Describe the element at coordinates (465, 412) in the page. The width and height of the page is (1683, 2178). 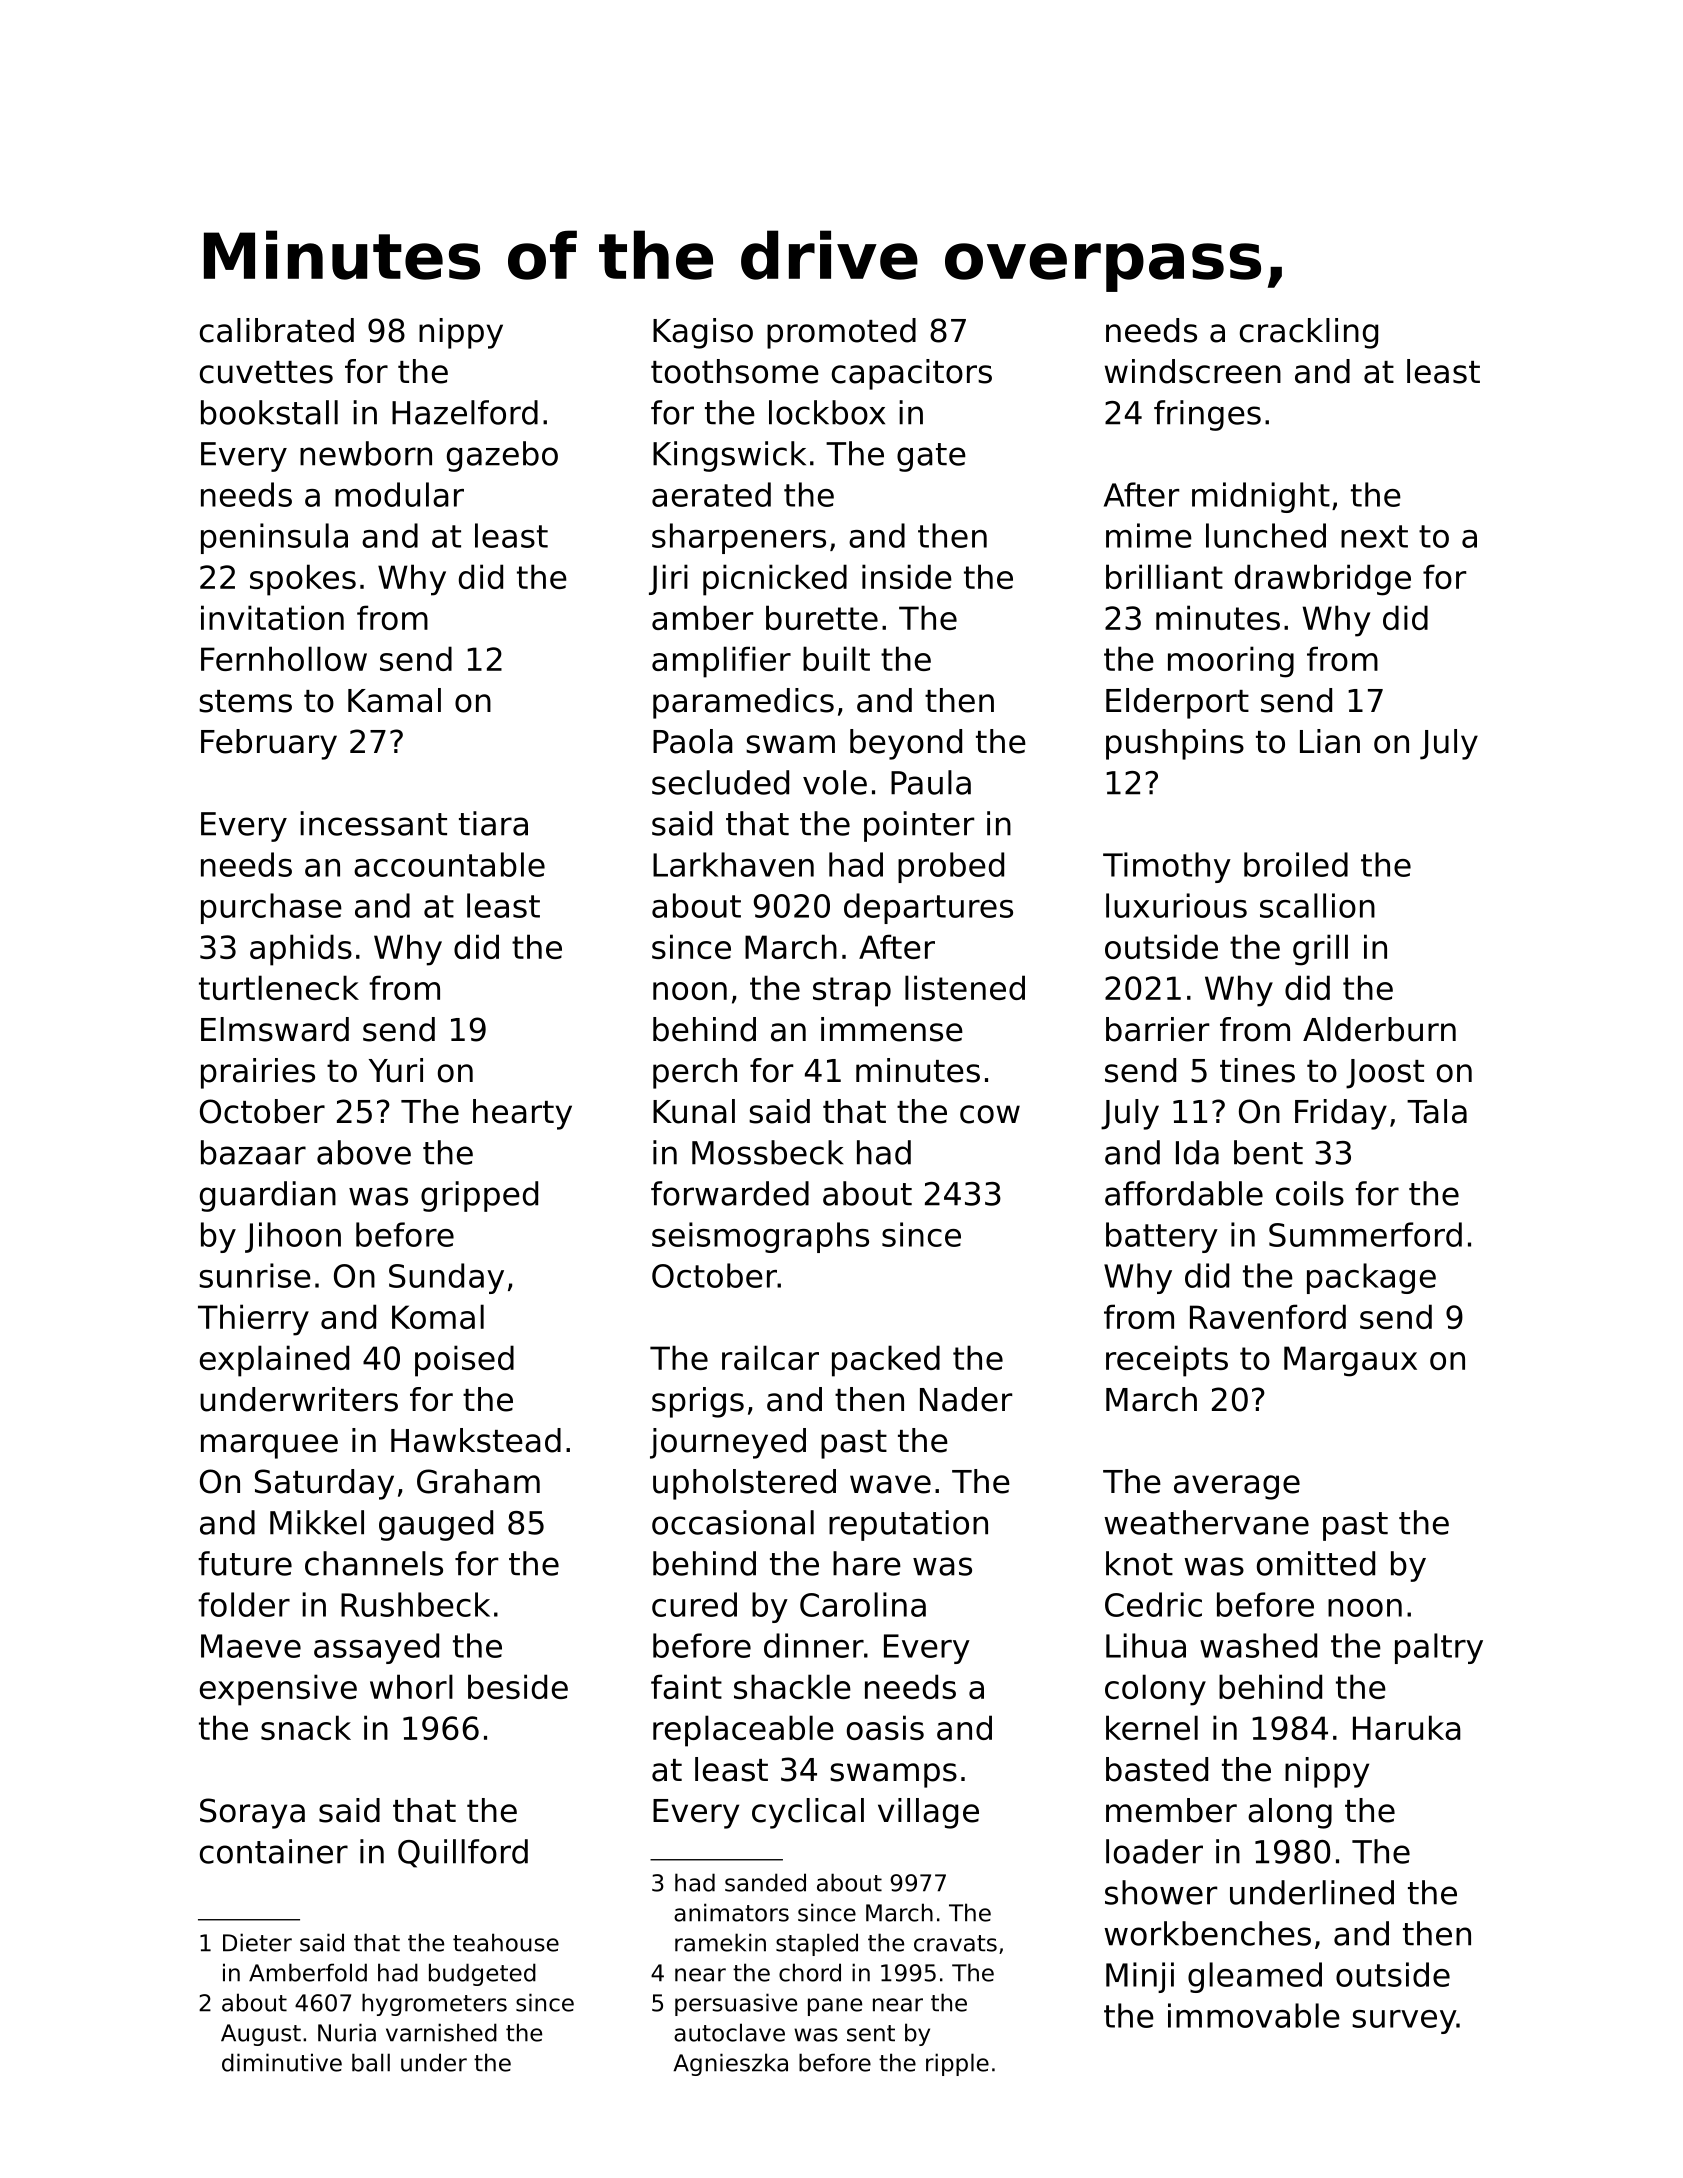
I see `Hazelford` at that location.
